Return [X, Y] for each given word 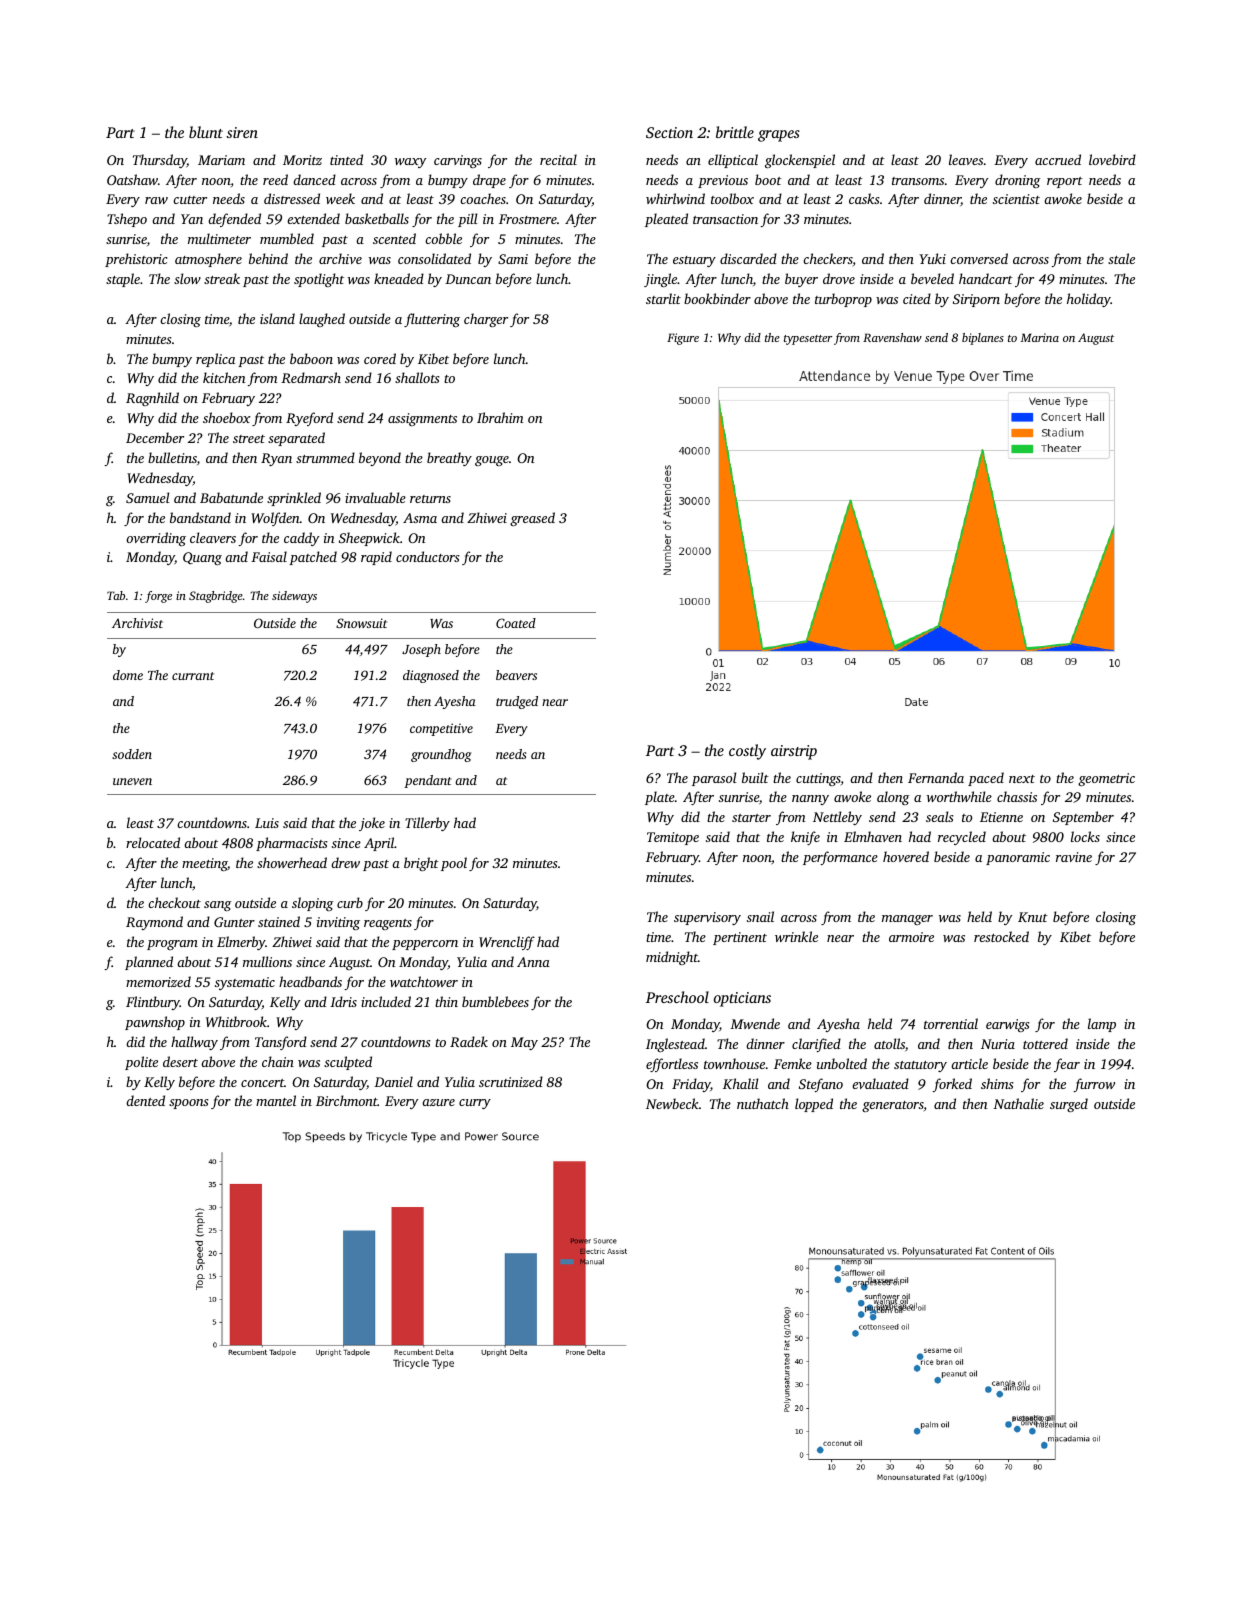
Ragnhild [152, 399]
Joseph [421, 650]
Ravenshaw [892, 337]
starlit [663, 298]
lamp [1102, 1025]
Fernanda [936, 777]
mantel [276, 1100]
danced [314, 179]
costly [747, 752]
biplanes [983, 339]
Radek [469, 1041]
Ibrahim [500, 417]
